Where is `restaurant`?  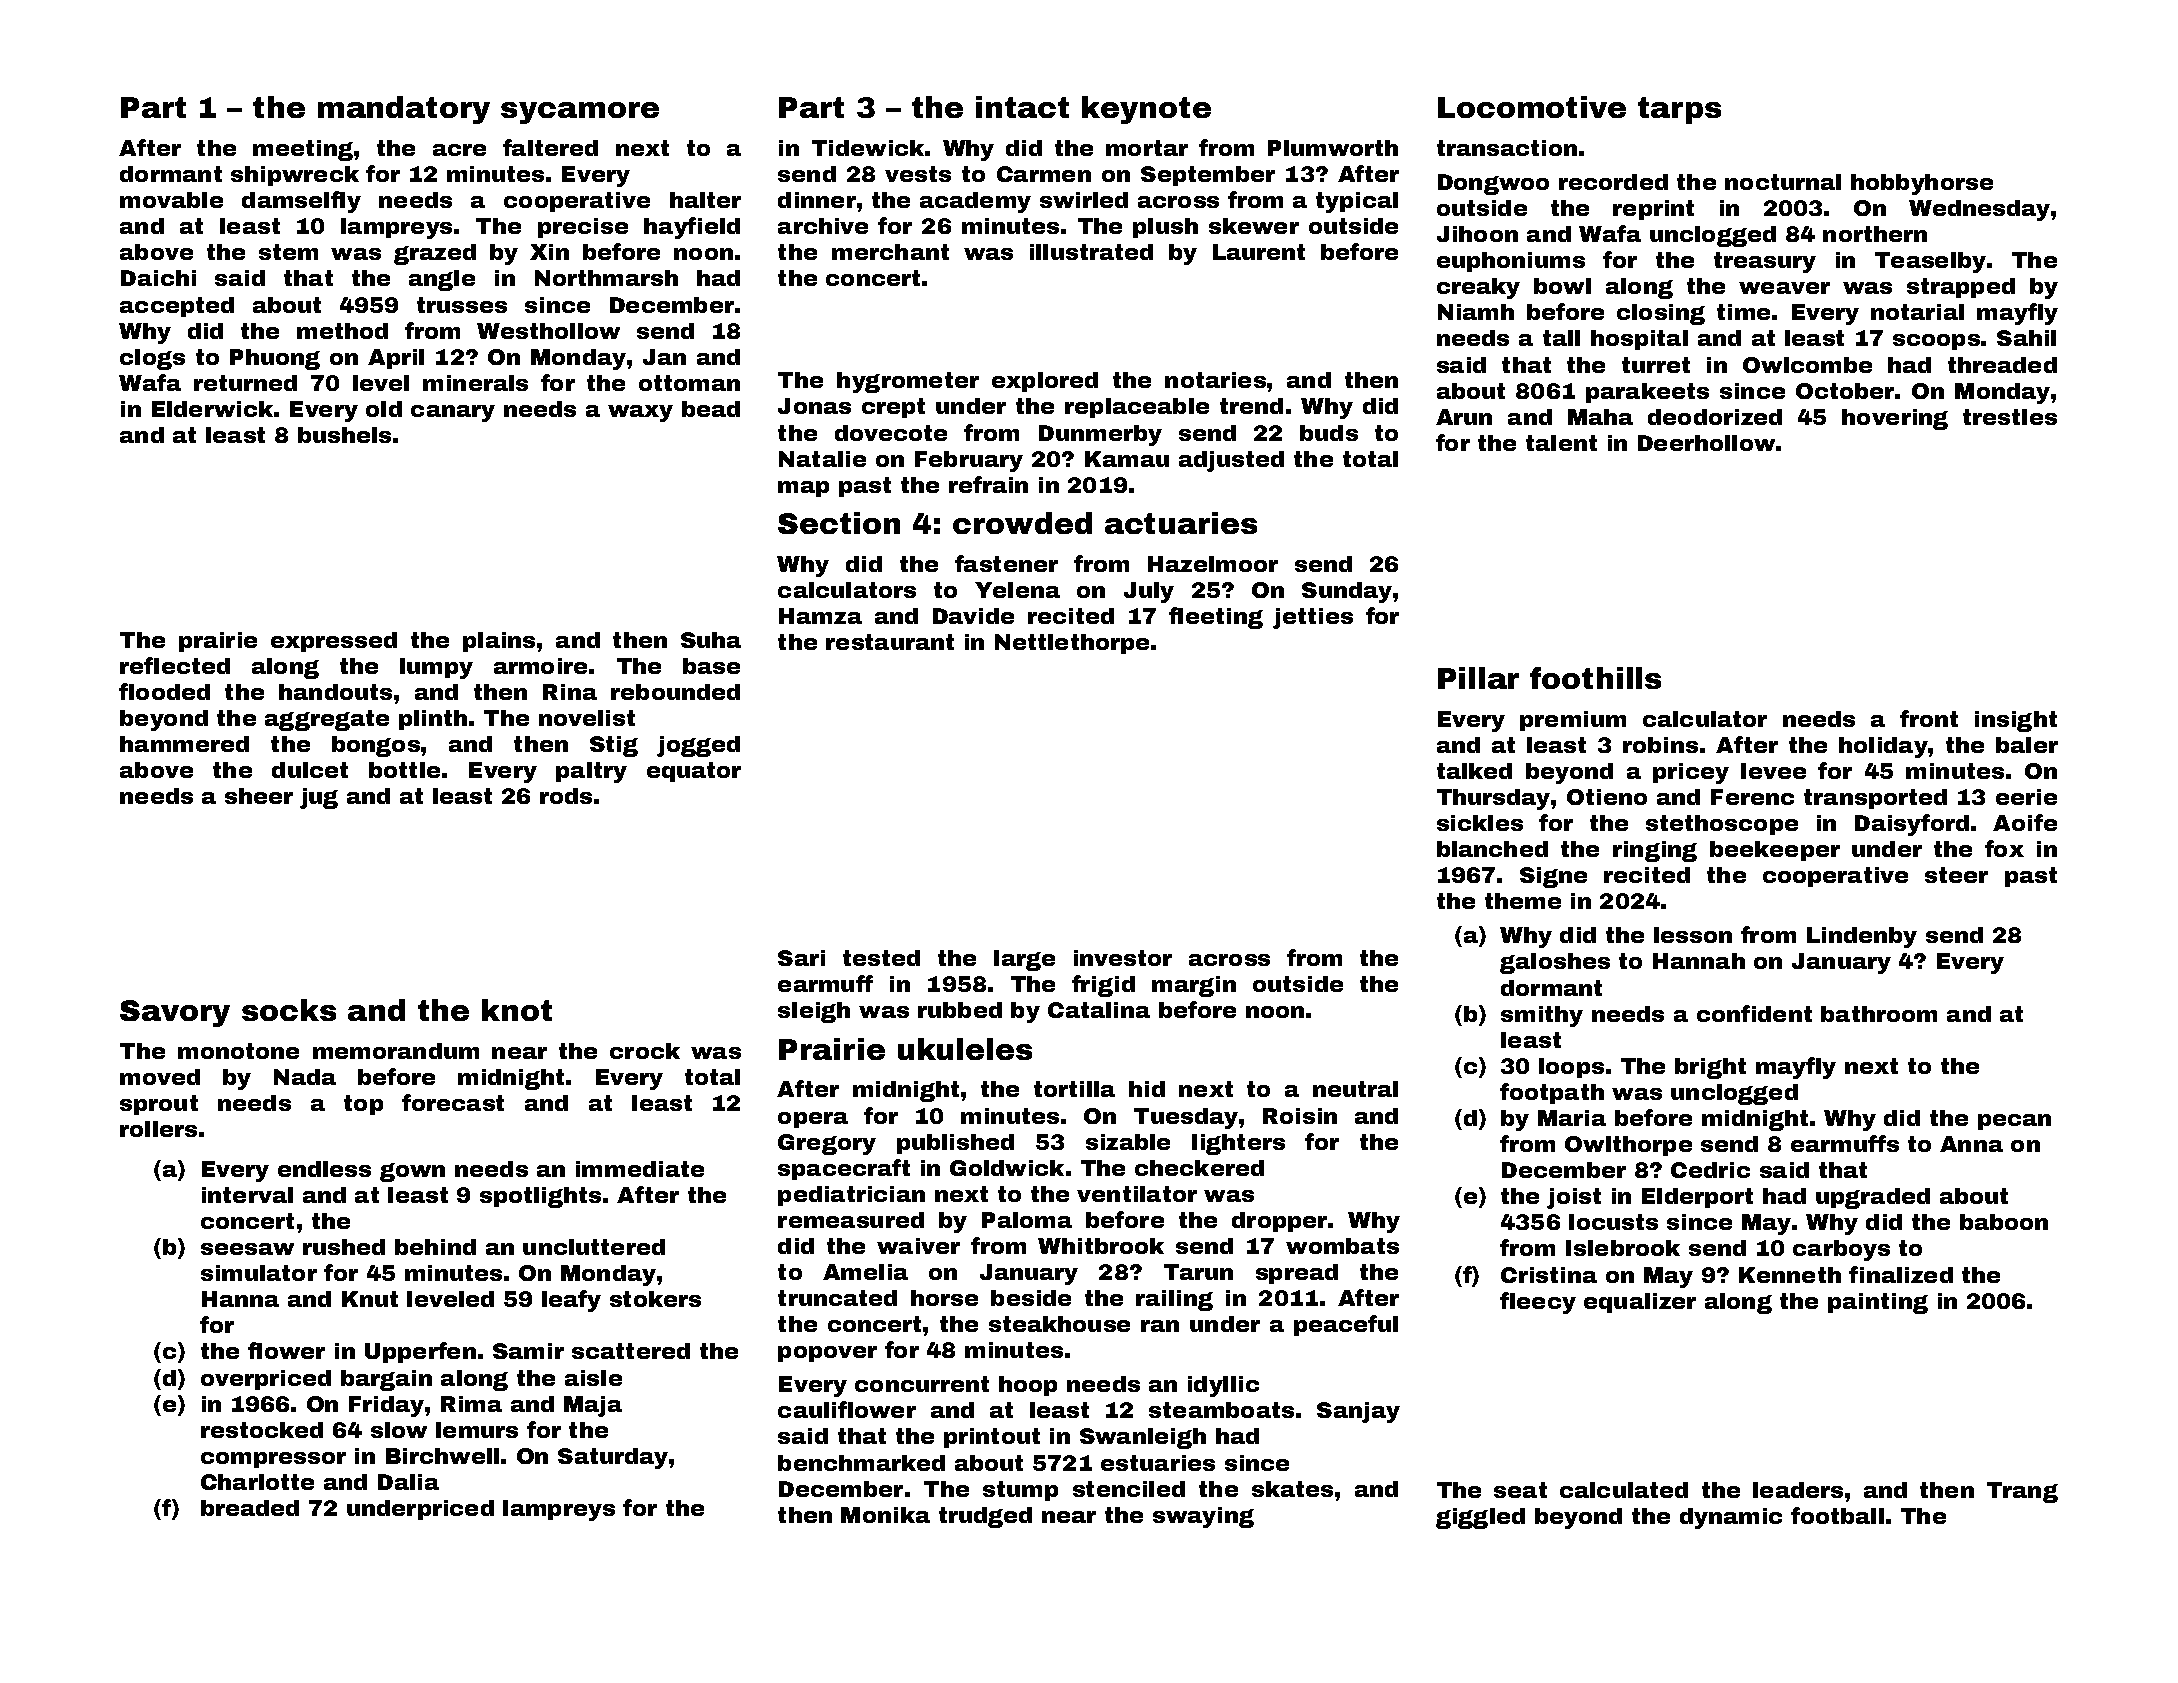
restaurant is located at coordinates (890, 642).
